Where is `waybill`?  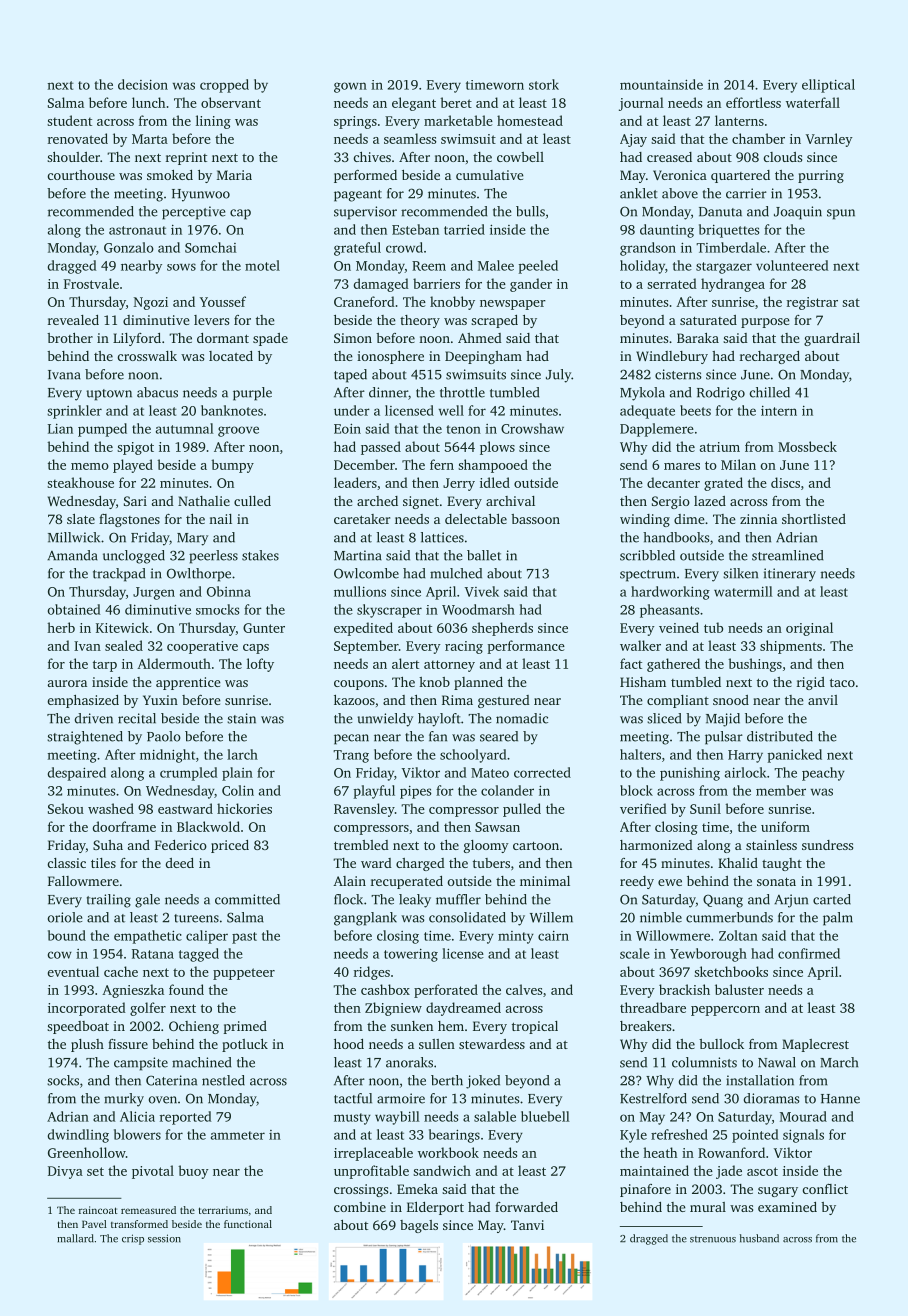
waybill is located at coordinates (397, 1118).
